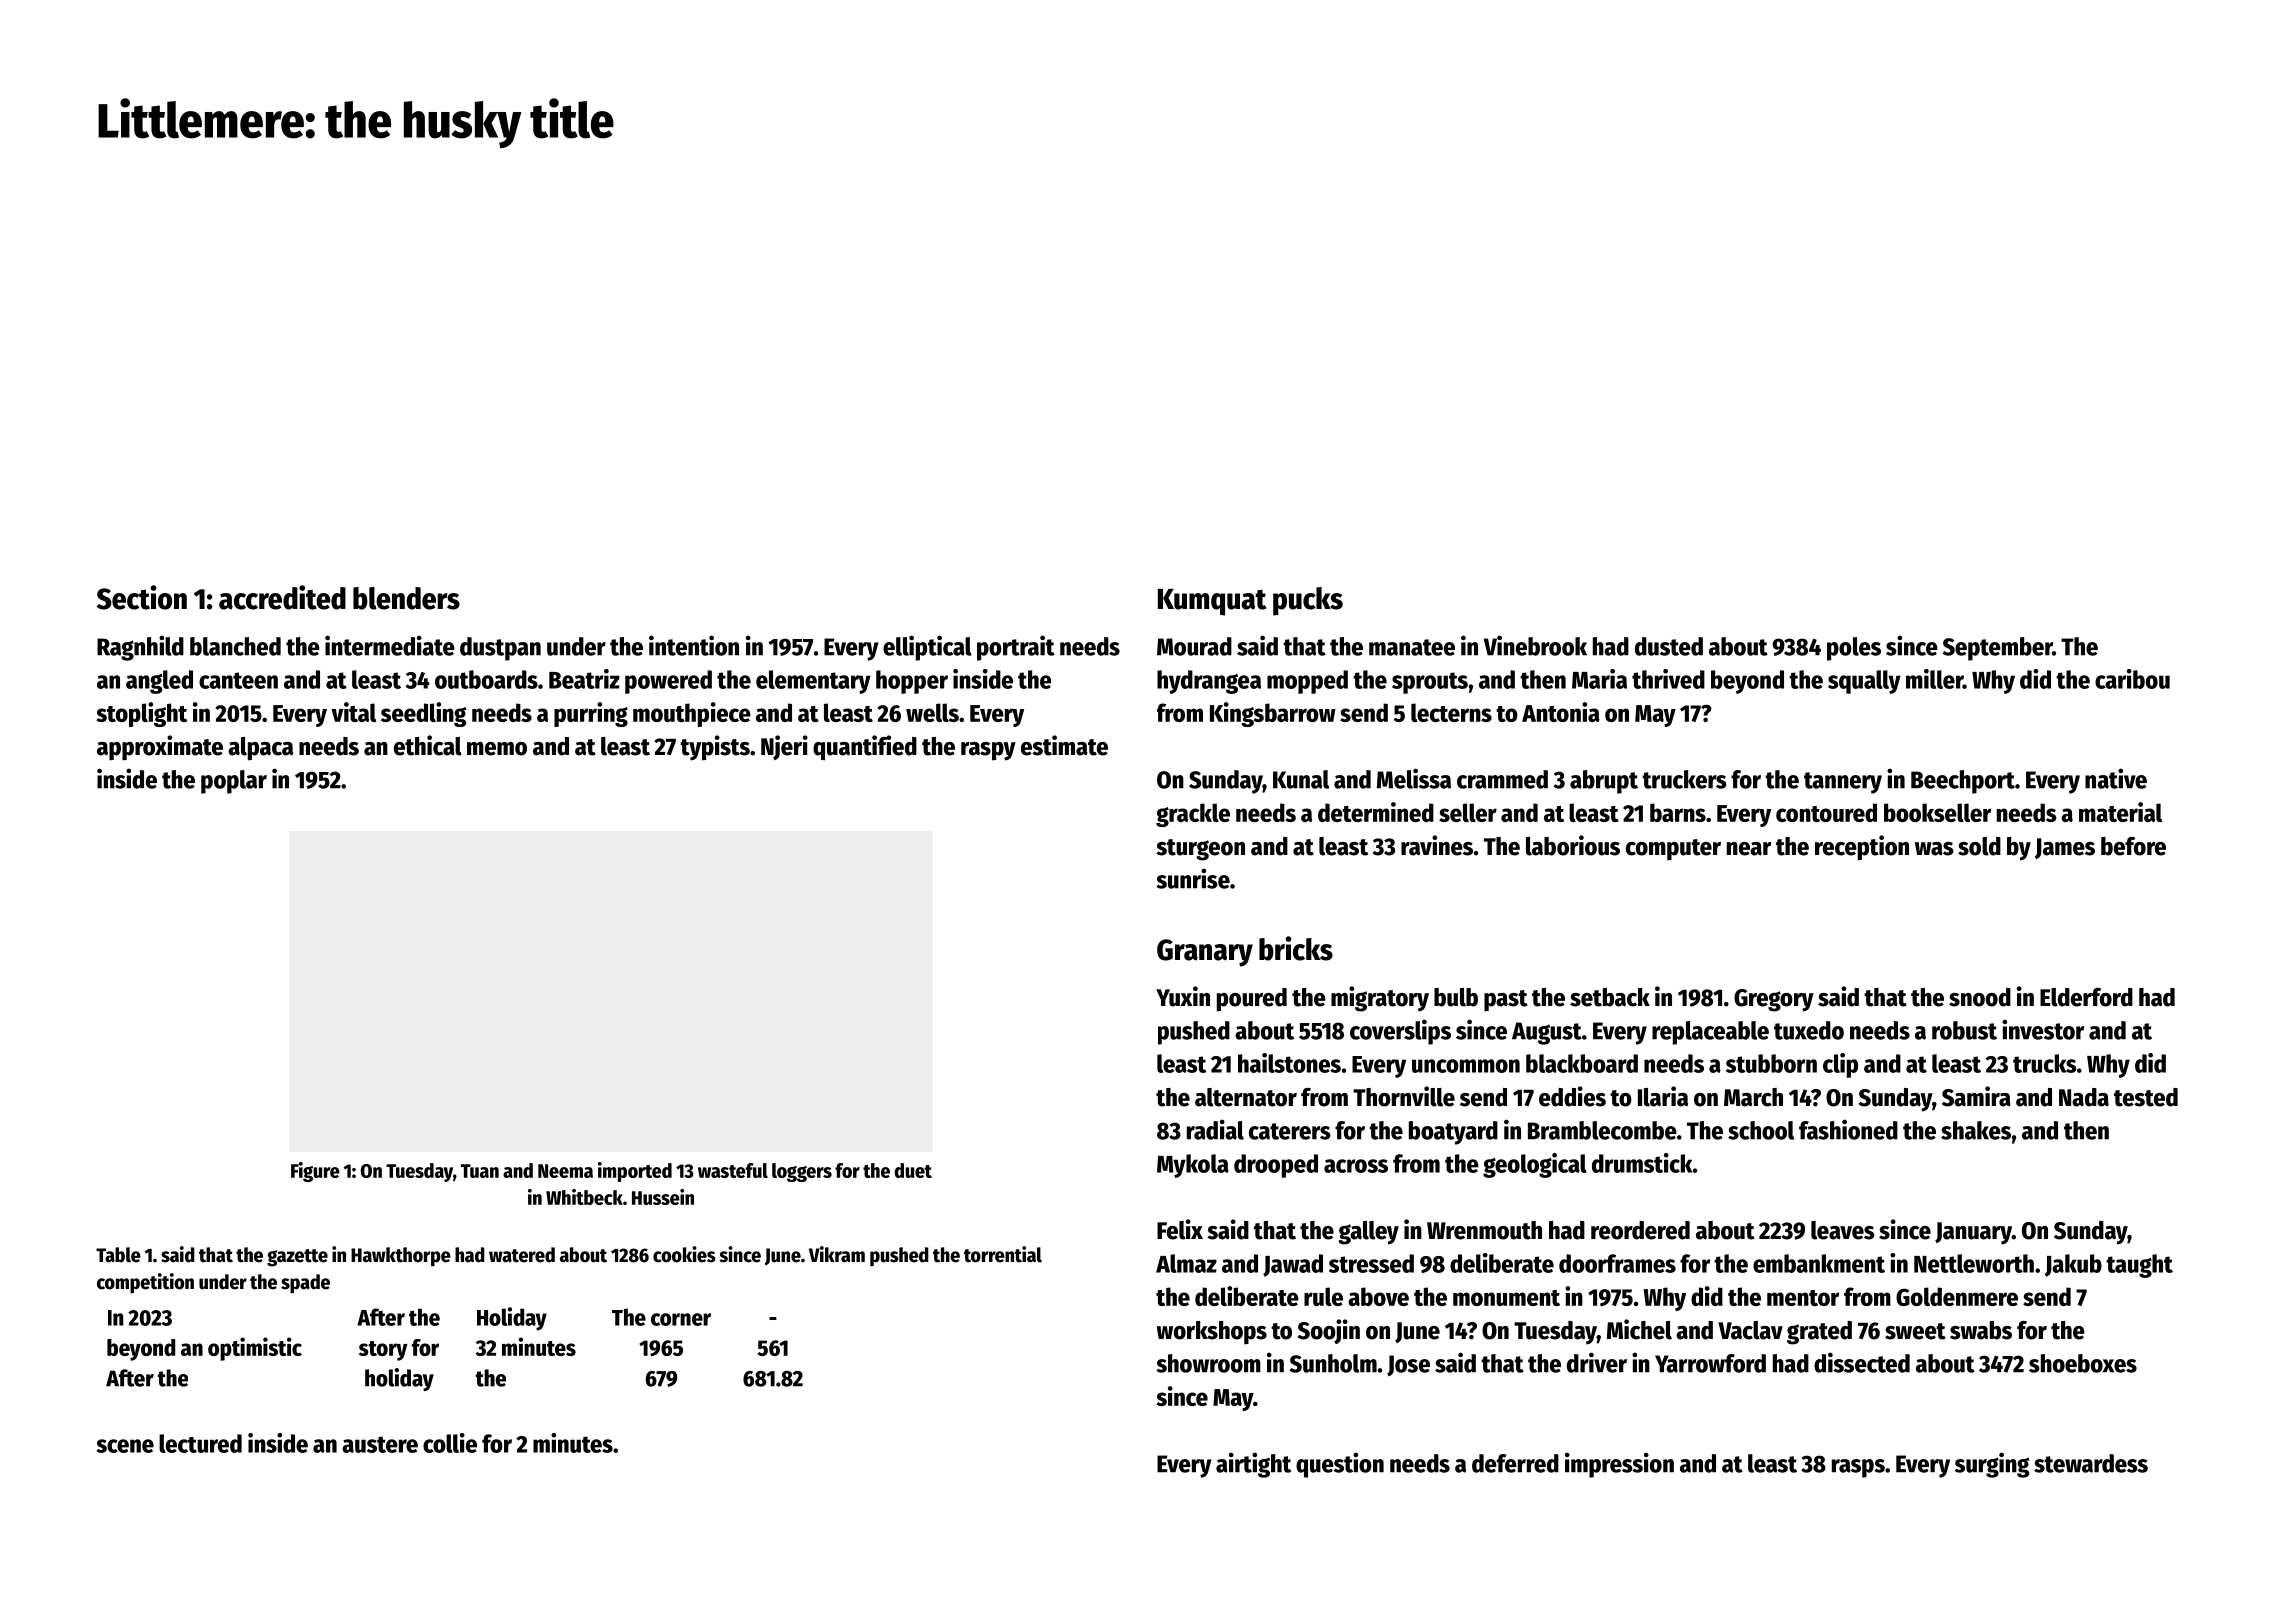 The width and height of the image is (2282, 1614). I want to click on Kunal, so click(1301, 779).
